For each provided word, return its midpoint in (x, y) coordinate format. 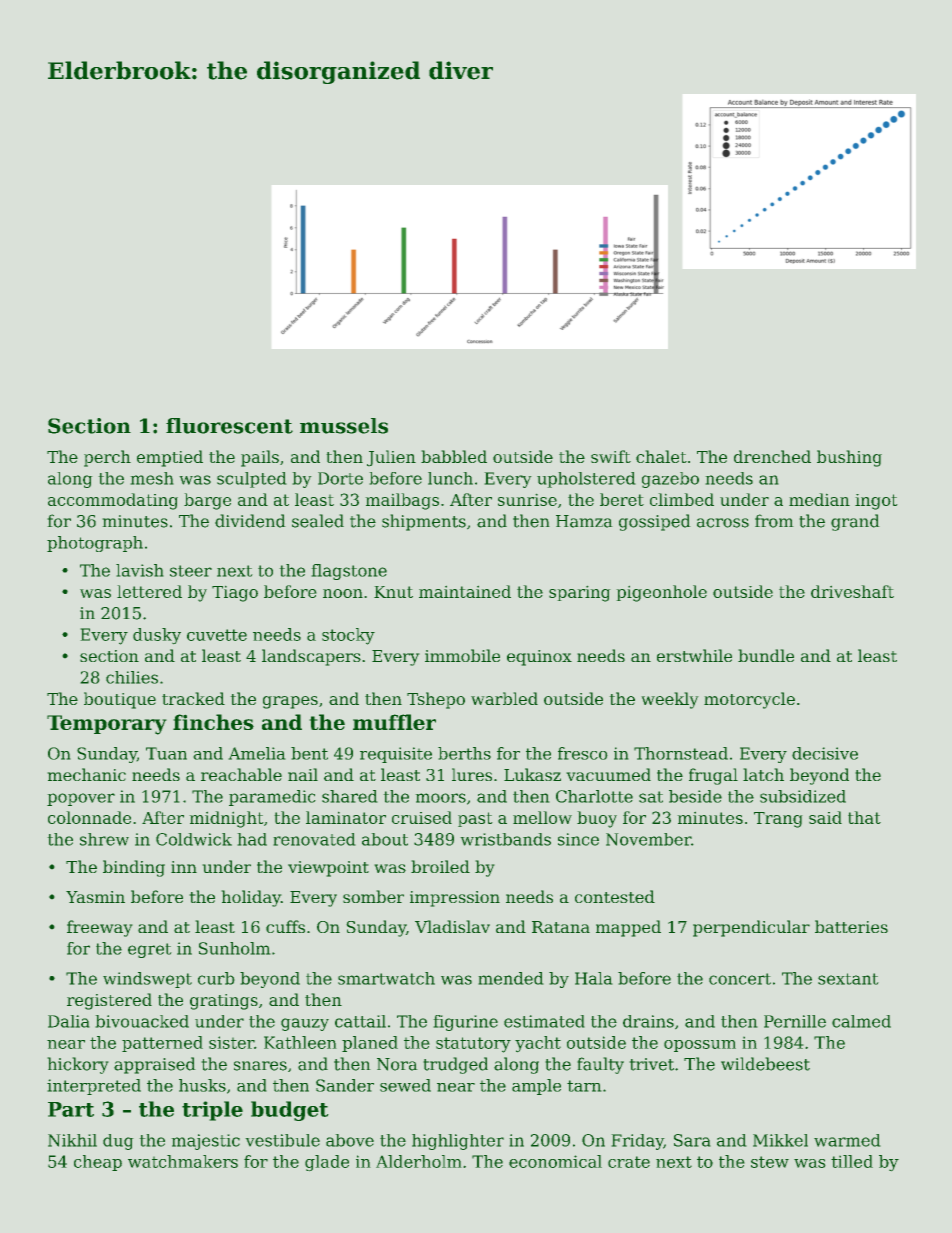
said (825, 817)
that (864, 817)
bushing (849, 458)
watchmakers (183, 1161)
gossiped (655, 522)
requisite (396, 755)
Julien (391, 458)
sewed (405, 1085)
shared (350, 796)
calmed (861, 1021)
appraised (155, 1065)
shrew (104, 839)
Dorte (340, 478)
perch (107, 458)
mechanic (86, 774)
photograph (95, 544)
